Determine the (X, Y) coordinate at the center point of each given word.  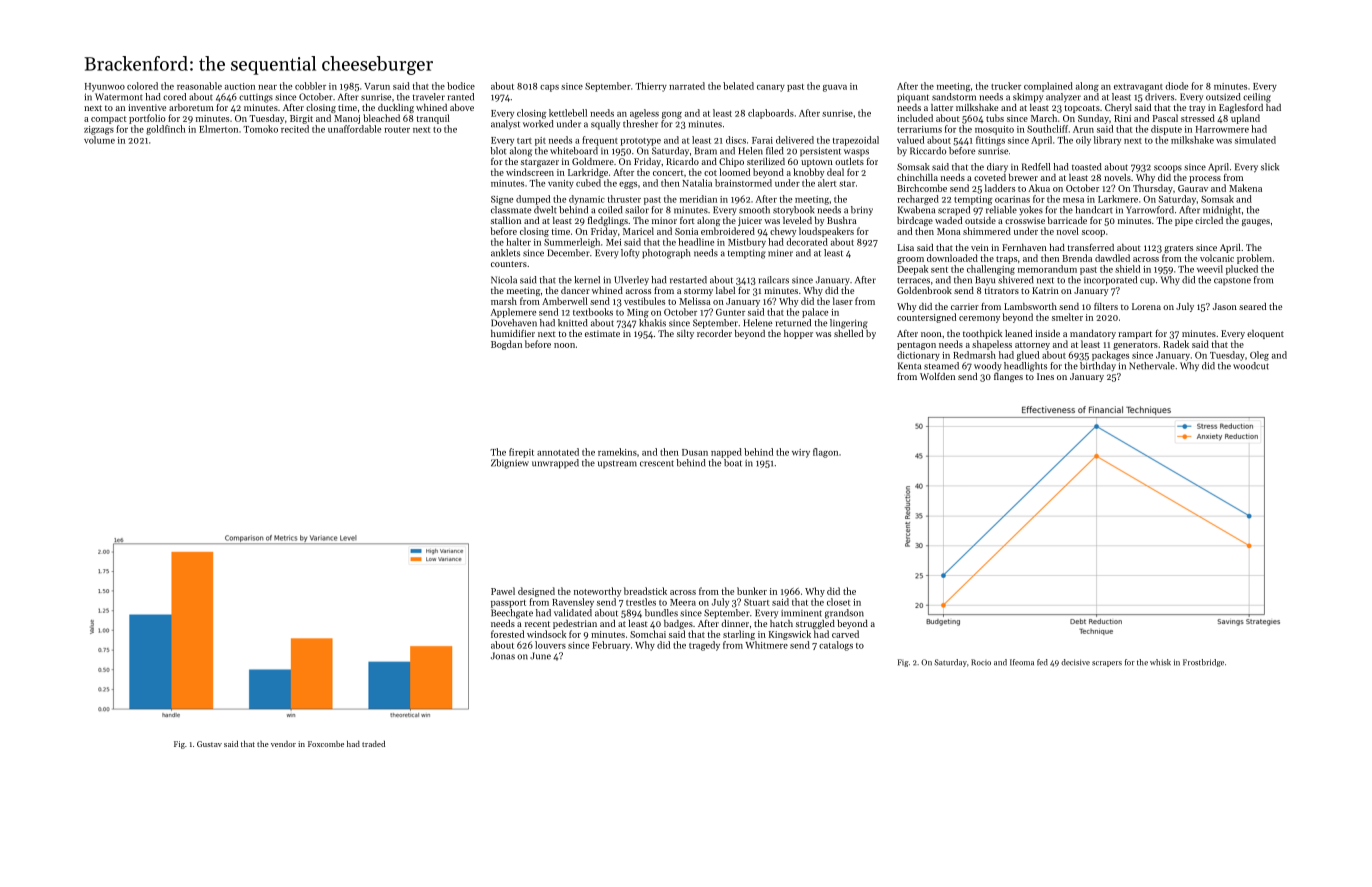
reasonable (199, 86)
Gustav (209, 744)
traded (373, 744)
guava (835, 88)
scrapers (1107, 664)
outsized (1223, 97)
